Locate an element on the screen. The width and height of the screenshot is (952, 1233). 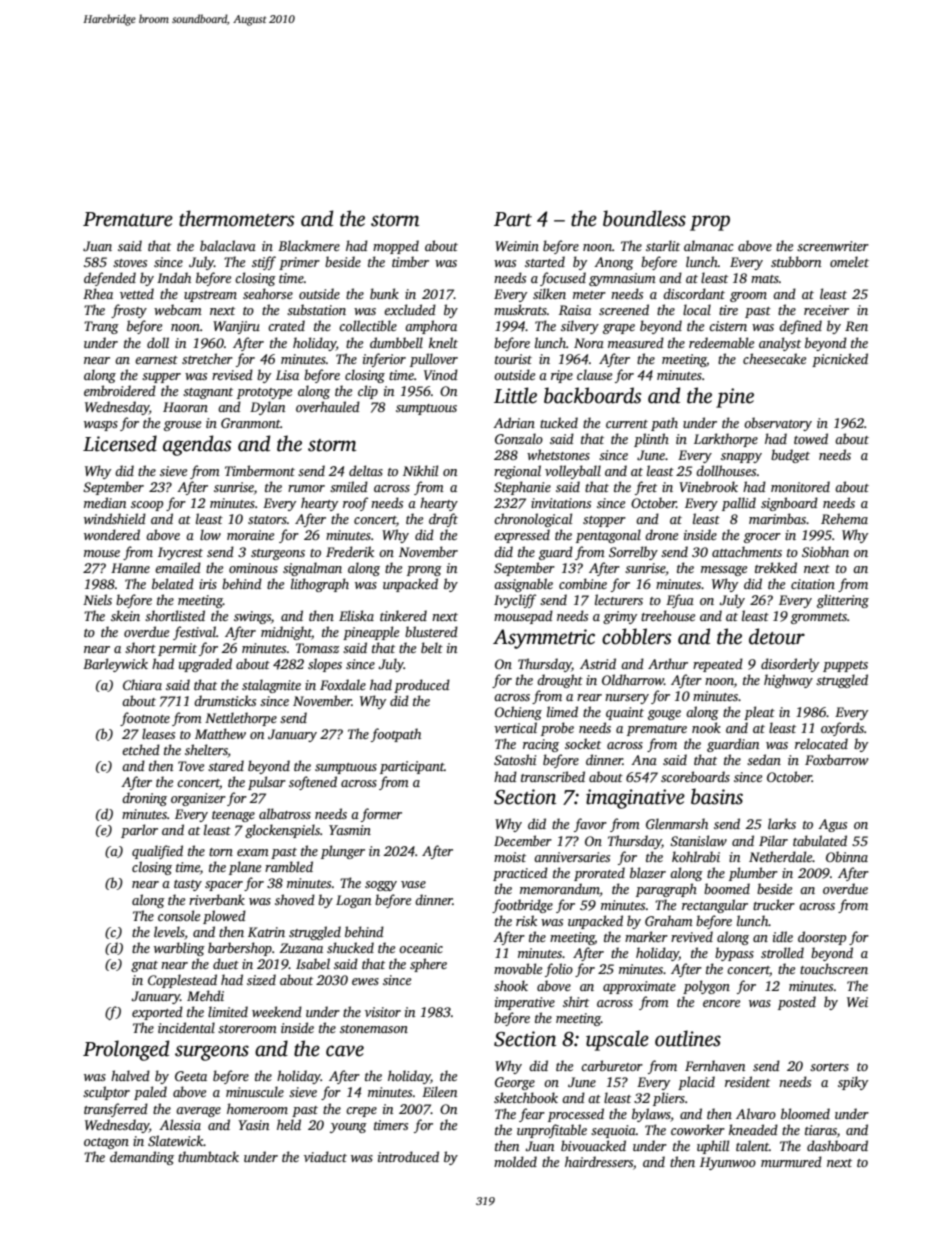
viaduct is located at coordinates (325, 1156).
